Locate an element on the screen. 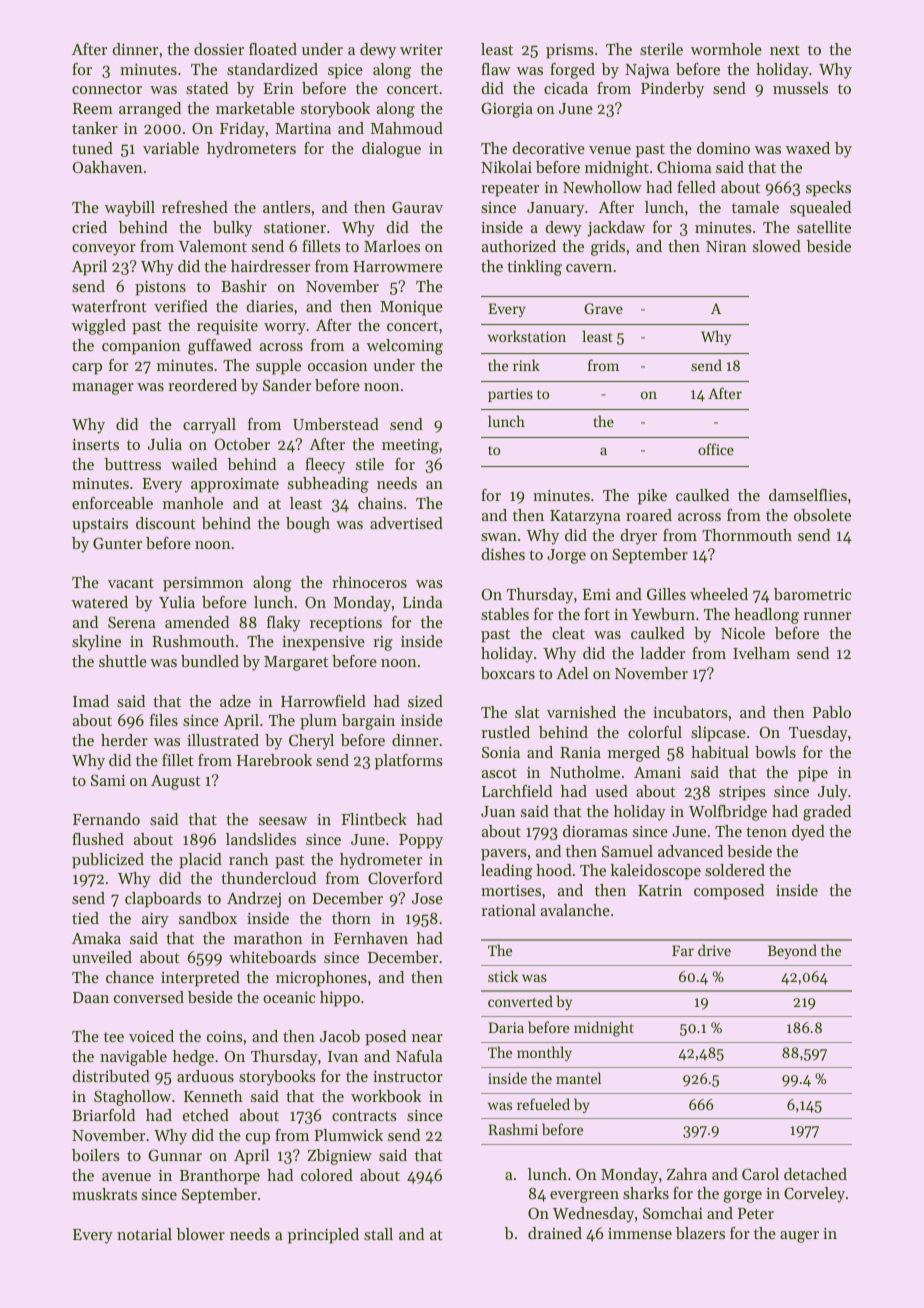 This screenshot has height=1308, width=924. slowed is located at coordinates (777, 246).
